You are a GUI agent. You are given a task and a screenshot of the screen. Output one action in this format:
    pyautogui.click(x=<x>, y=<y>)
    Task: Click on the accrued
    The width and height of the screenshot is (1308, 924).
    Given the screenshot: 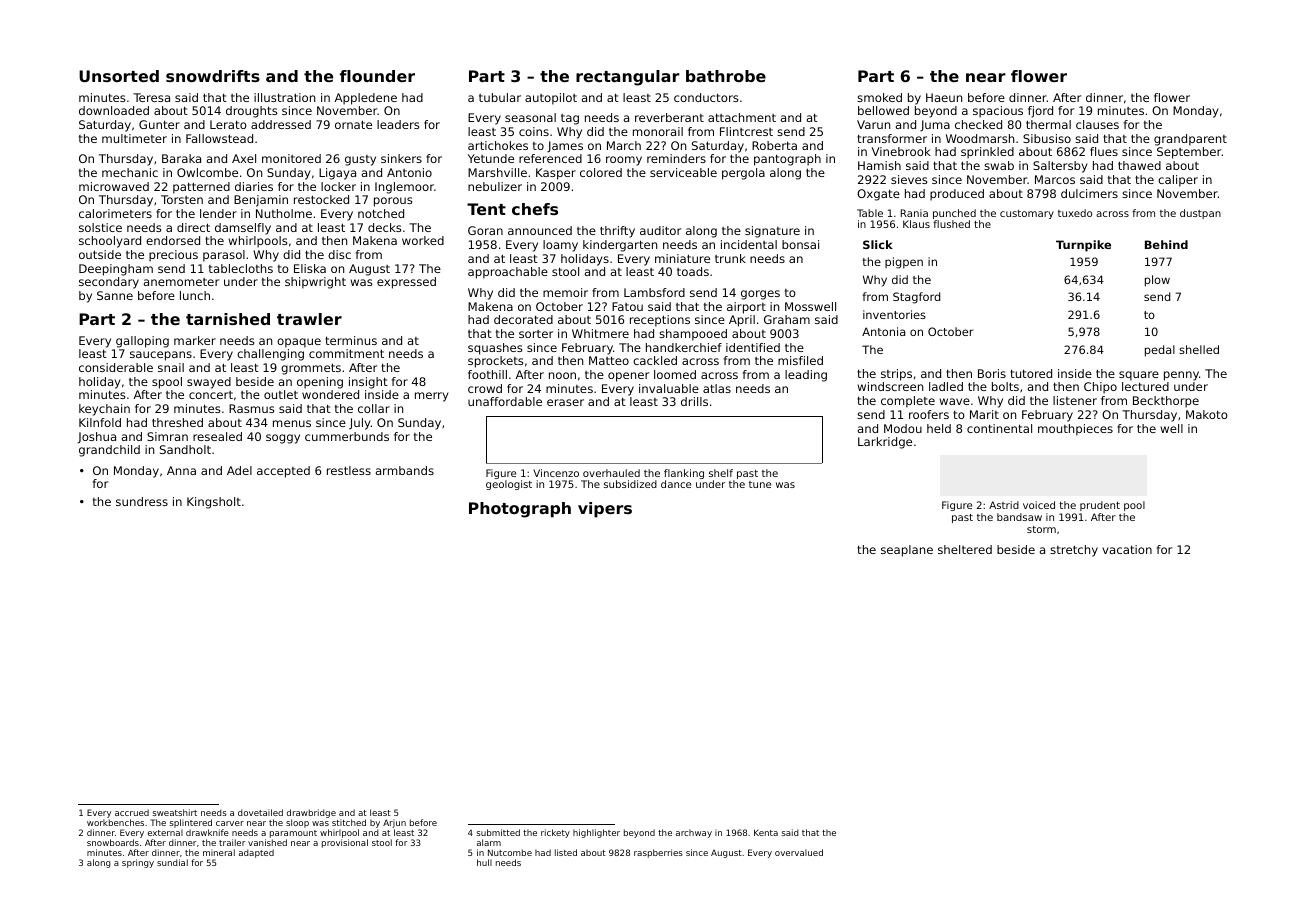 What is the action you would take?
    pyautogui.click(x=132, y=812)
